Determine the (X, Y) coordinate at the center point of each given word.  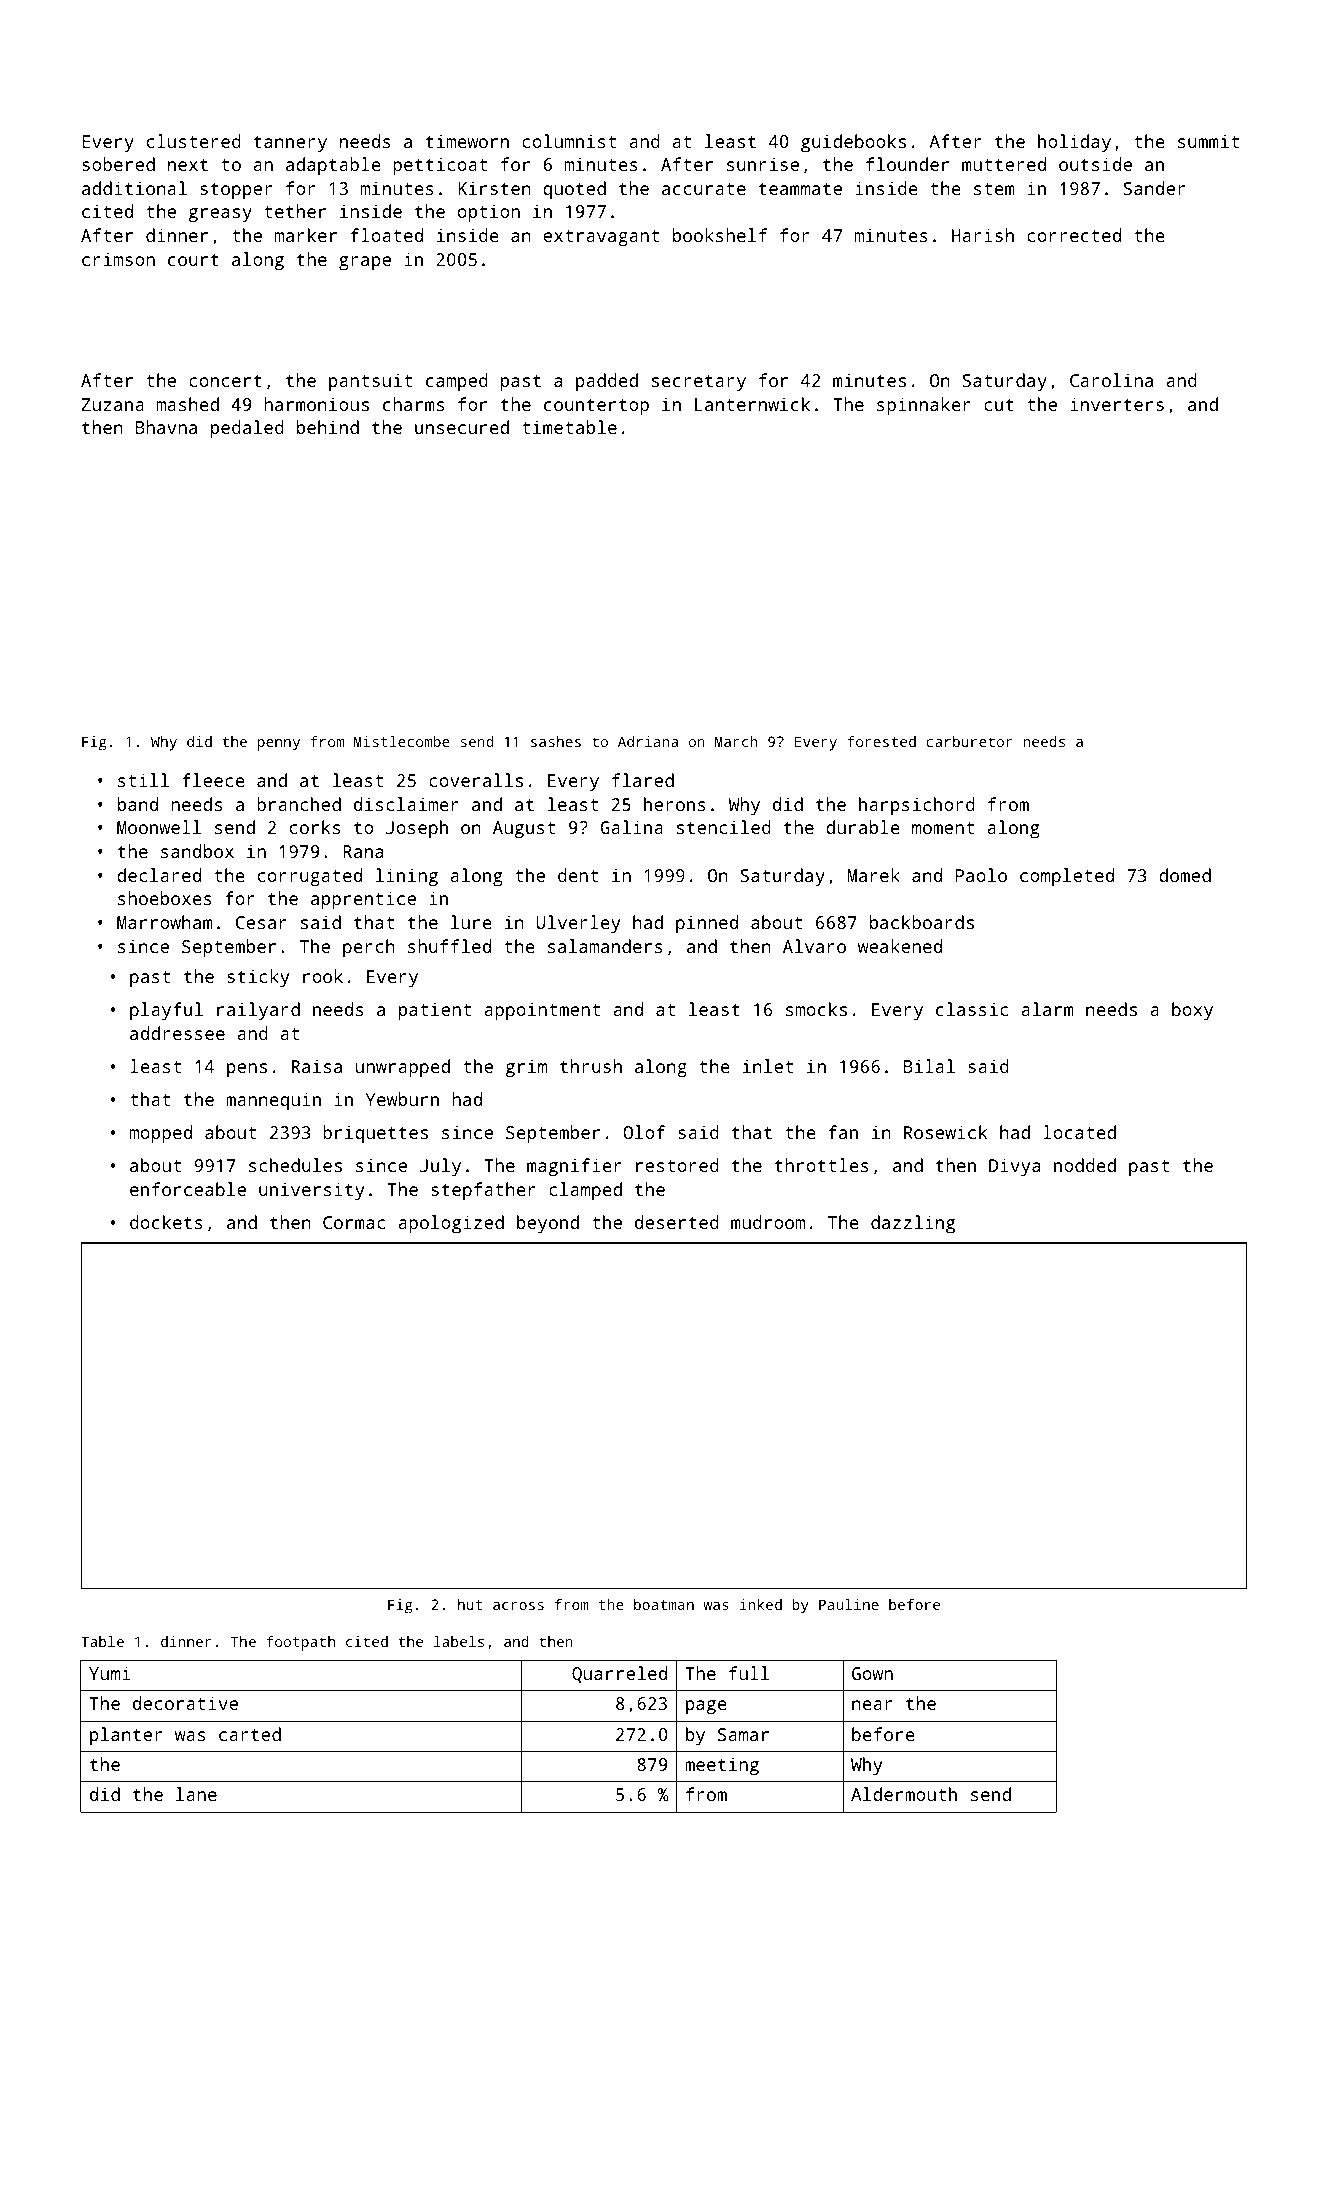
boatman (664, 1604)
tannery (290, 144)
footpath (300, 1643)
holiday (1074, 143)
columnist (569, 141)
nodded (1085, 1165)
